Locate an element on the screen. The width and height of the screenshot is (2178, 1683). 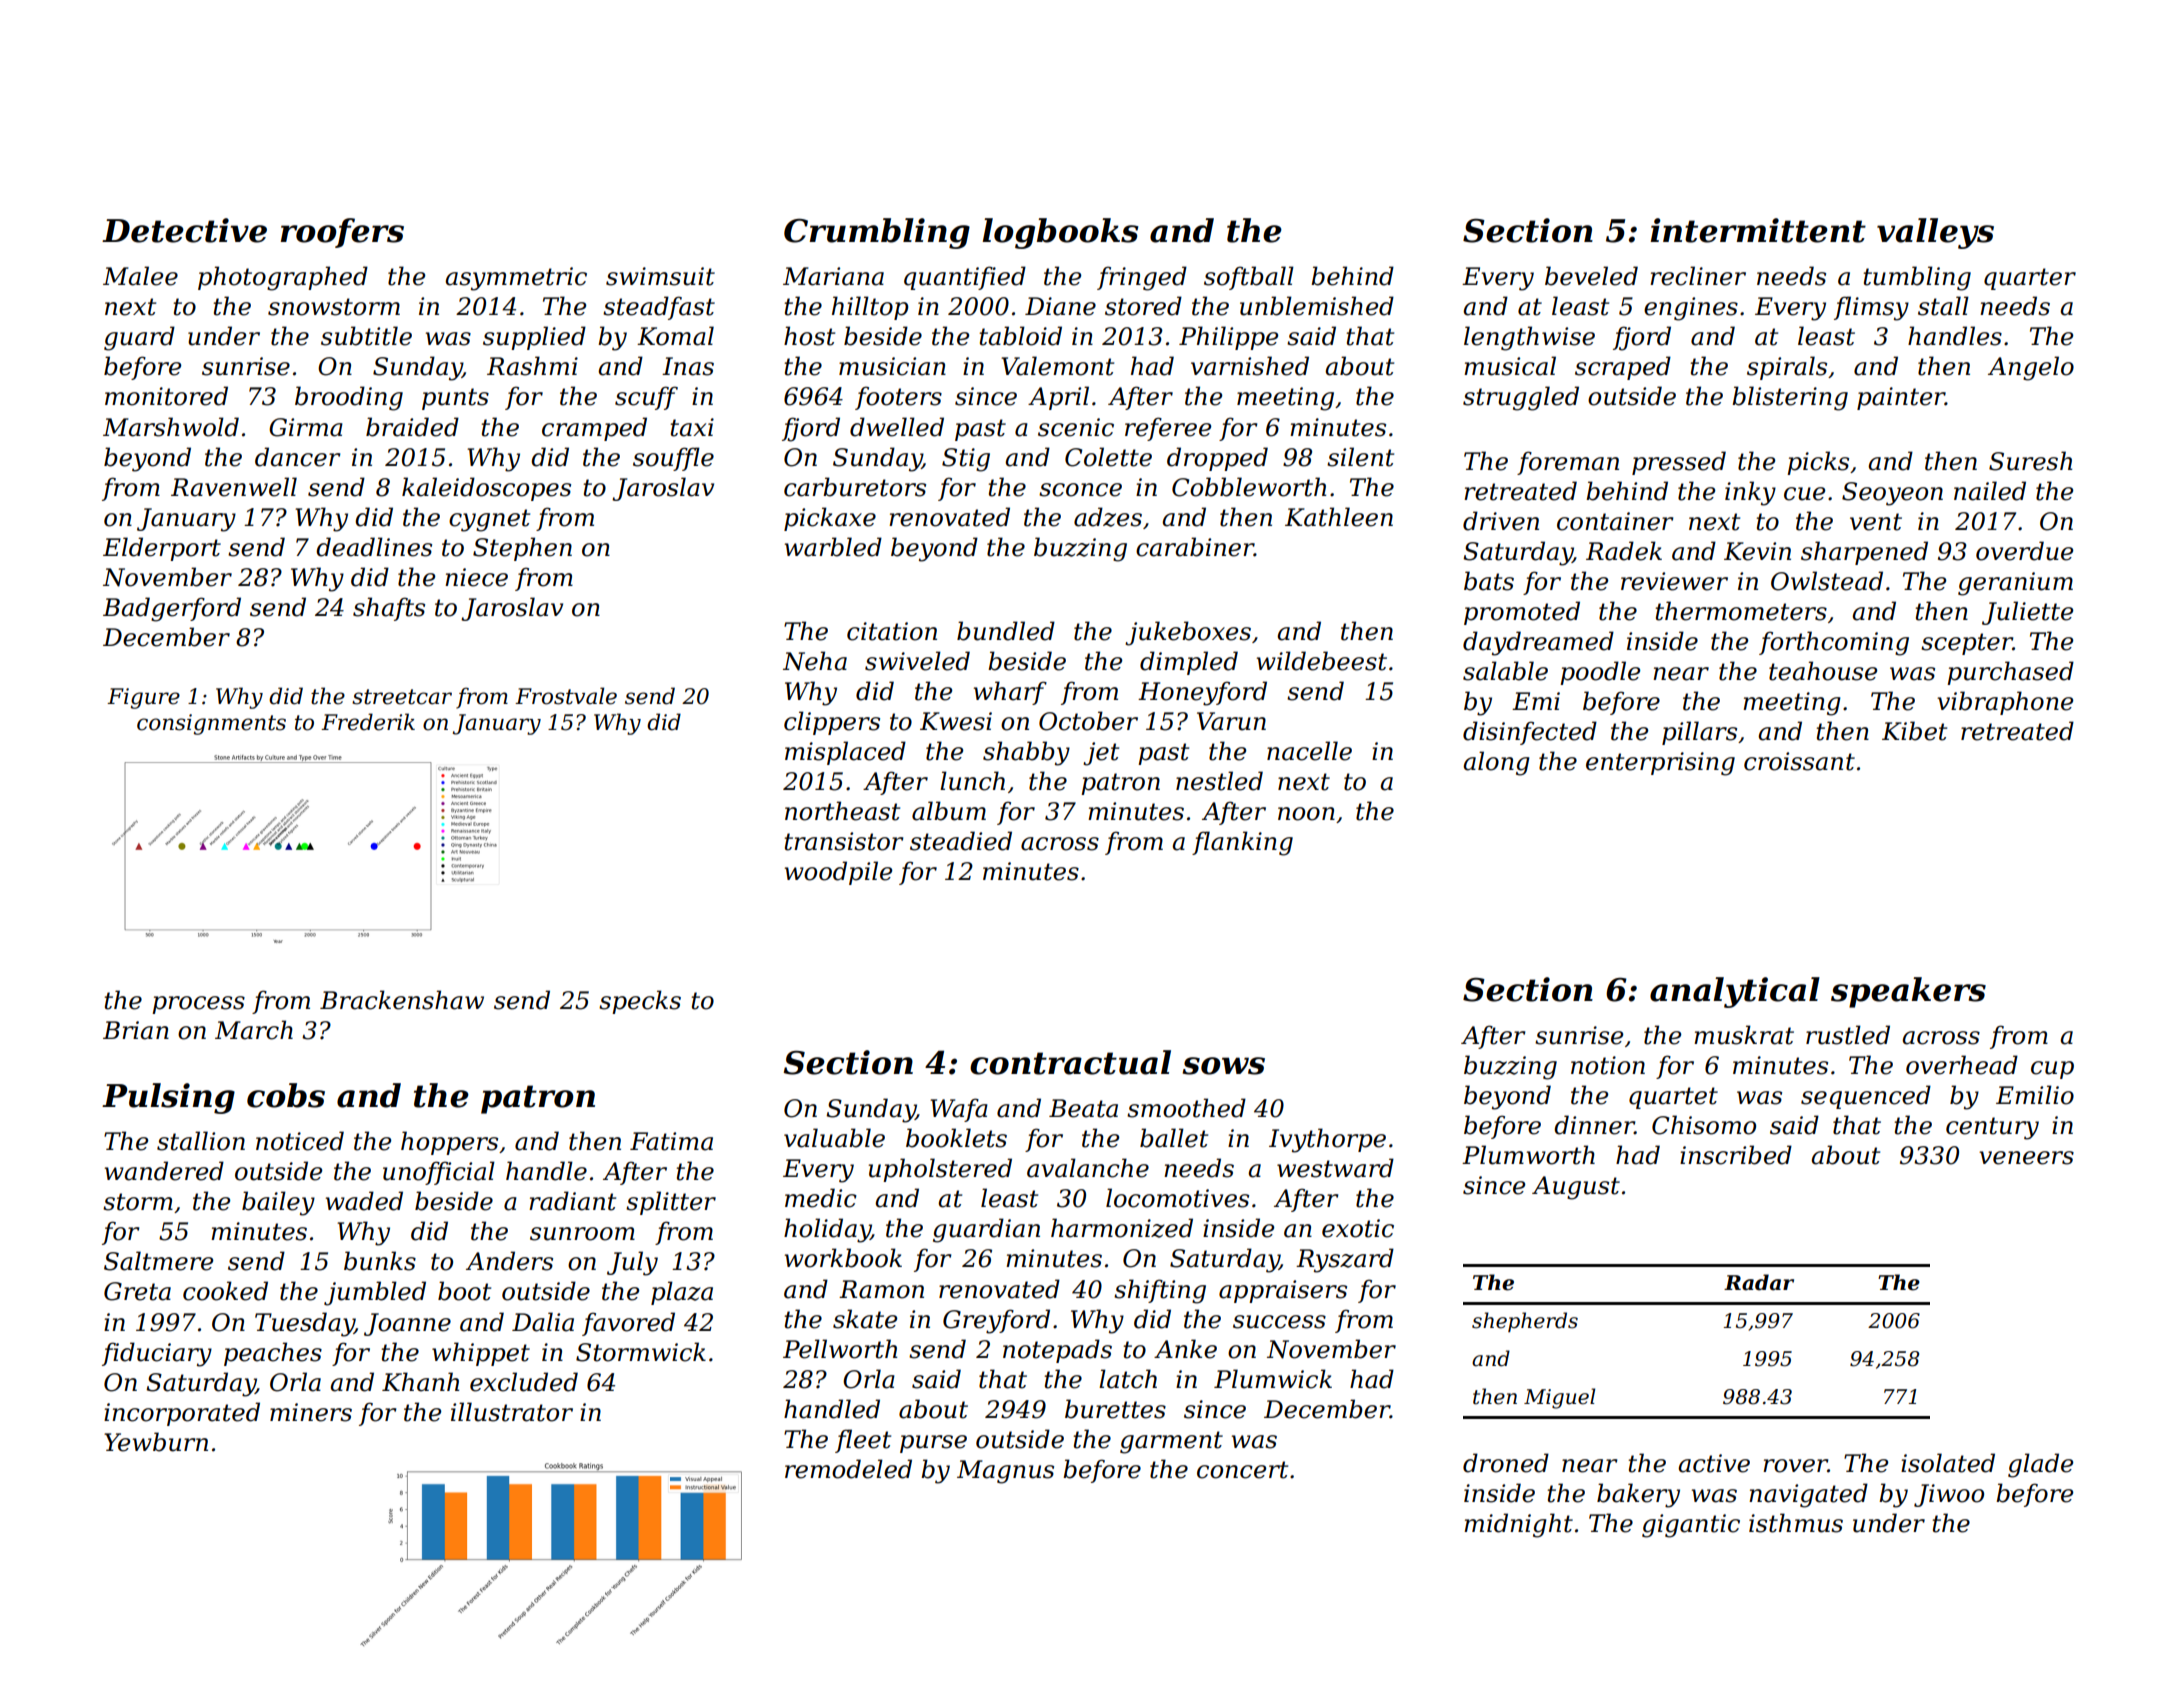
beveled is located at coordinates (1591, 276).
